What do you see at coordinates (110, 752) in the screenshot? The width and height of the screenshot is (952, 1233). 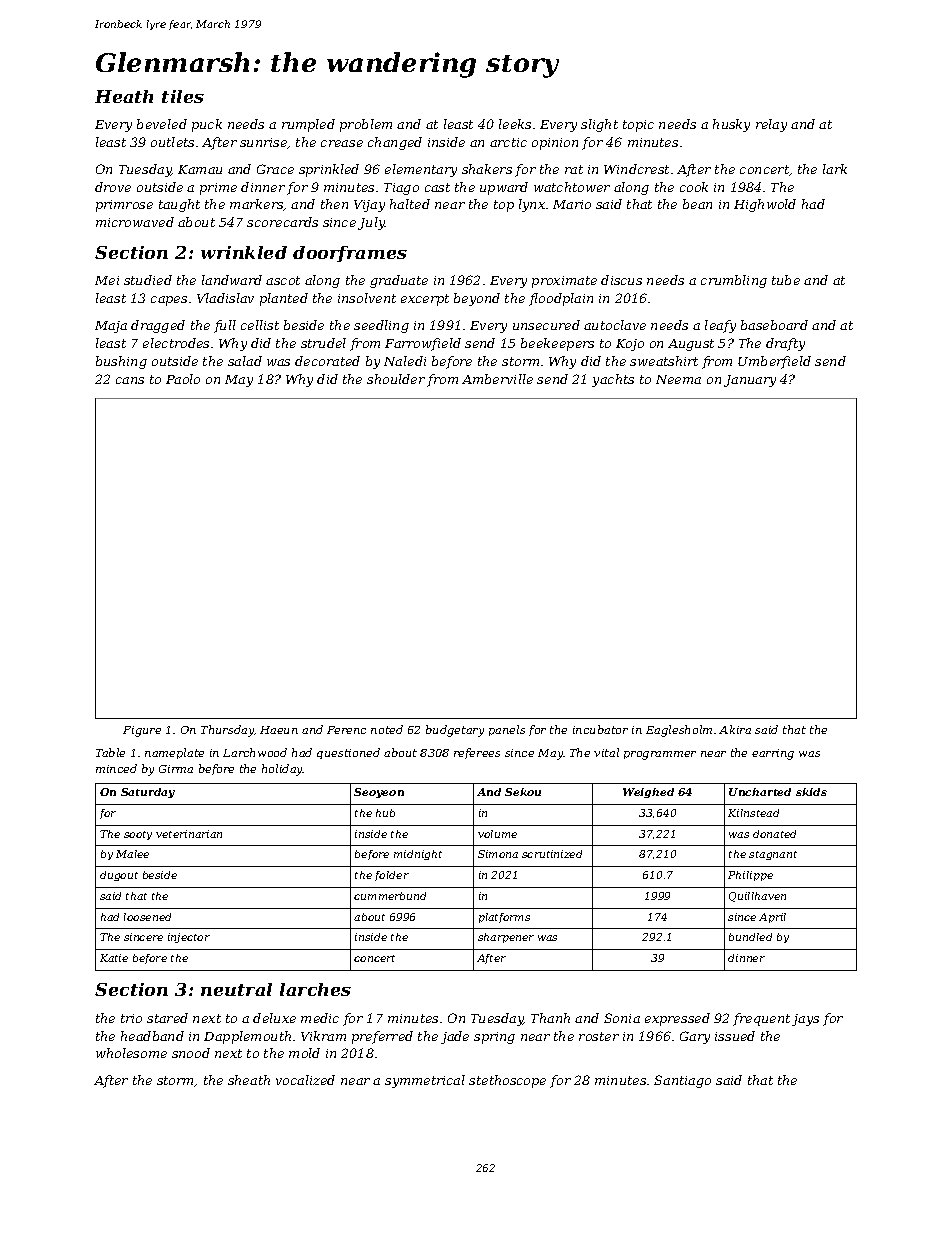 I see `Table` at bounding box center [110, 752].
